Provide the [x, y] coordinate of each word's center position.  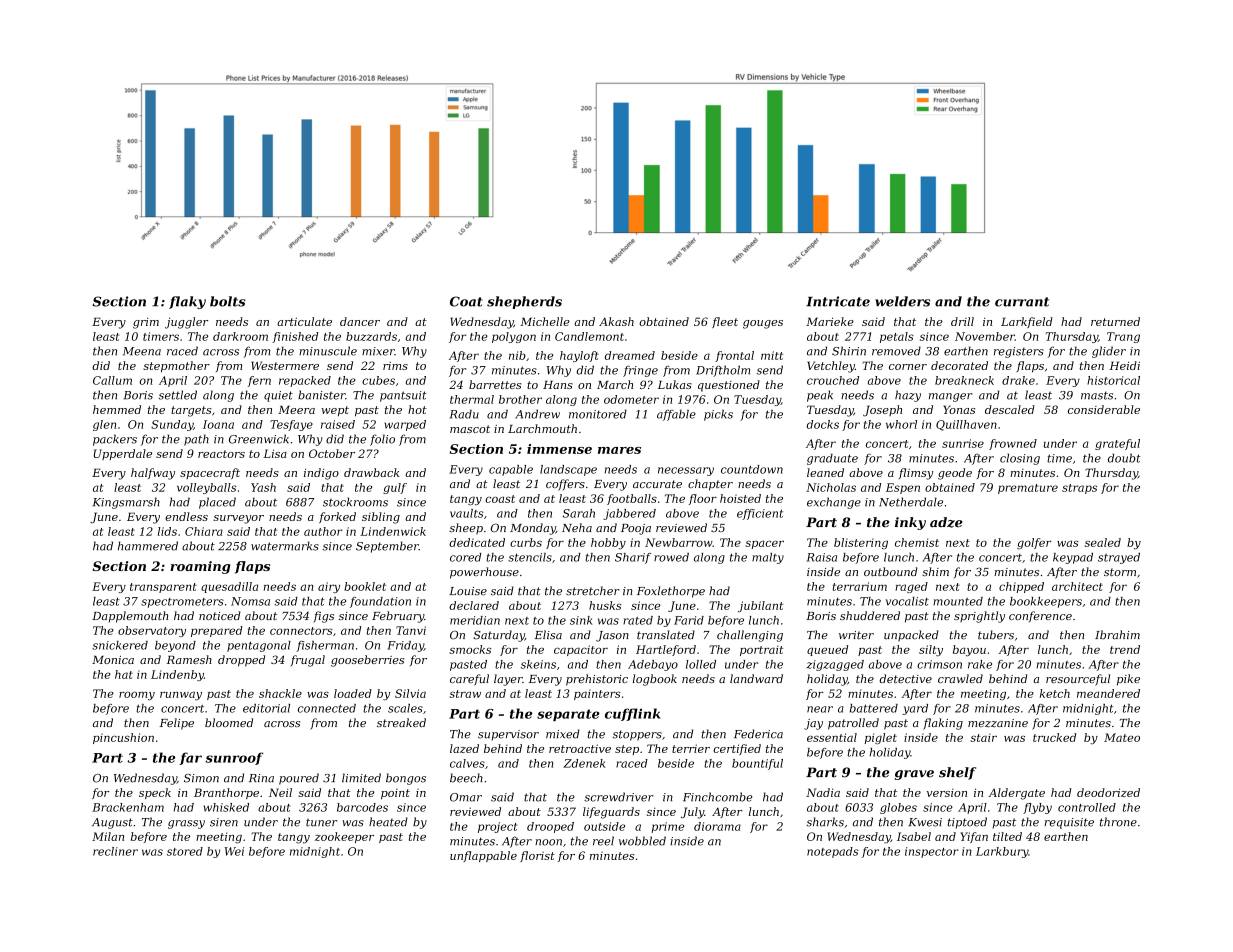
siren [224, 822]
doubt [1124, 458]
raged [911, 587]
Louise [468, 591]
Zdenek [584, 763]
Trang [1123, 337]
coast [500, 499]
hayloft [579, 356]
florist [537, 856]
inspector [932, 852]
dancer [360, 321]
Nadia [823, 792]
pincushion [123, 738]
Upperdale [123, 454]
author [323, 531]
